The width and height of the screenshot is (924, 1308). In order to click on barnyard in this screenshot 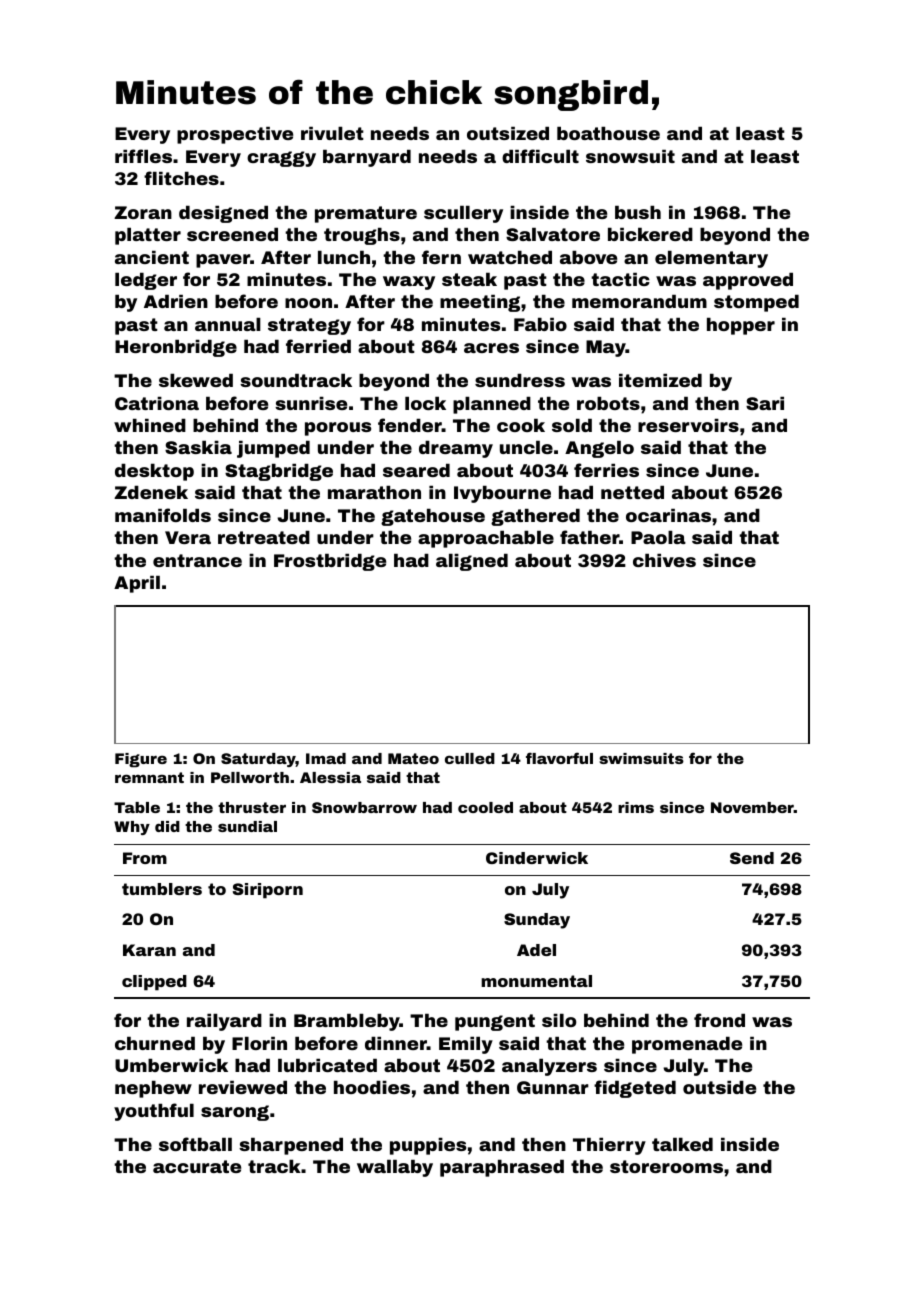, I will do `click(367, 158)`.
